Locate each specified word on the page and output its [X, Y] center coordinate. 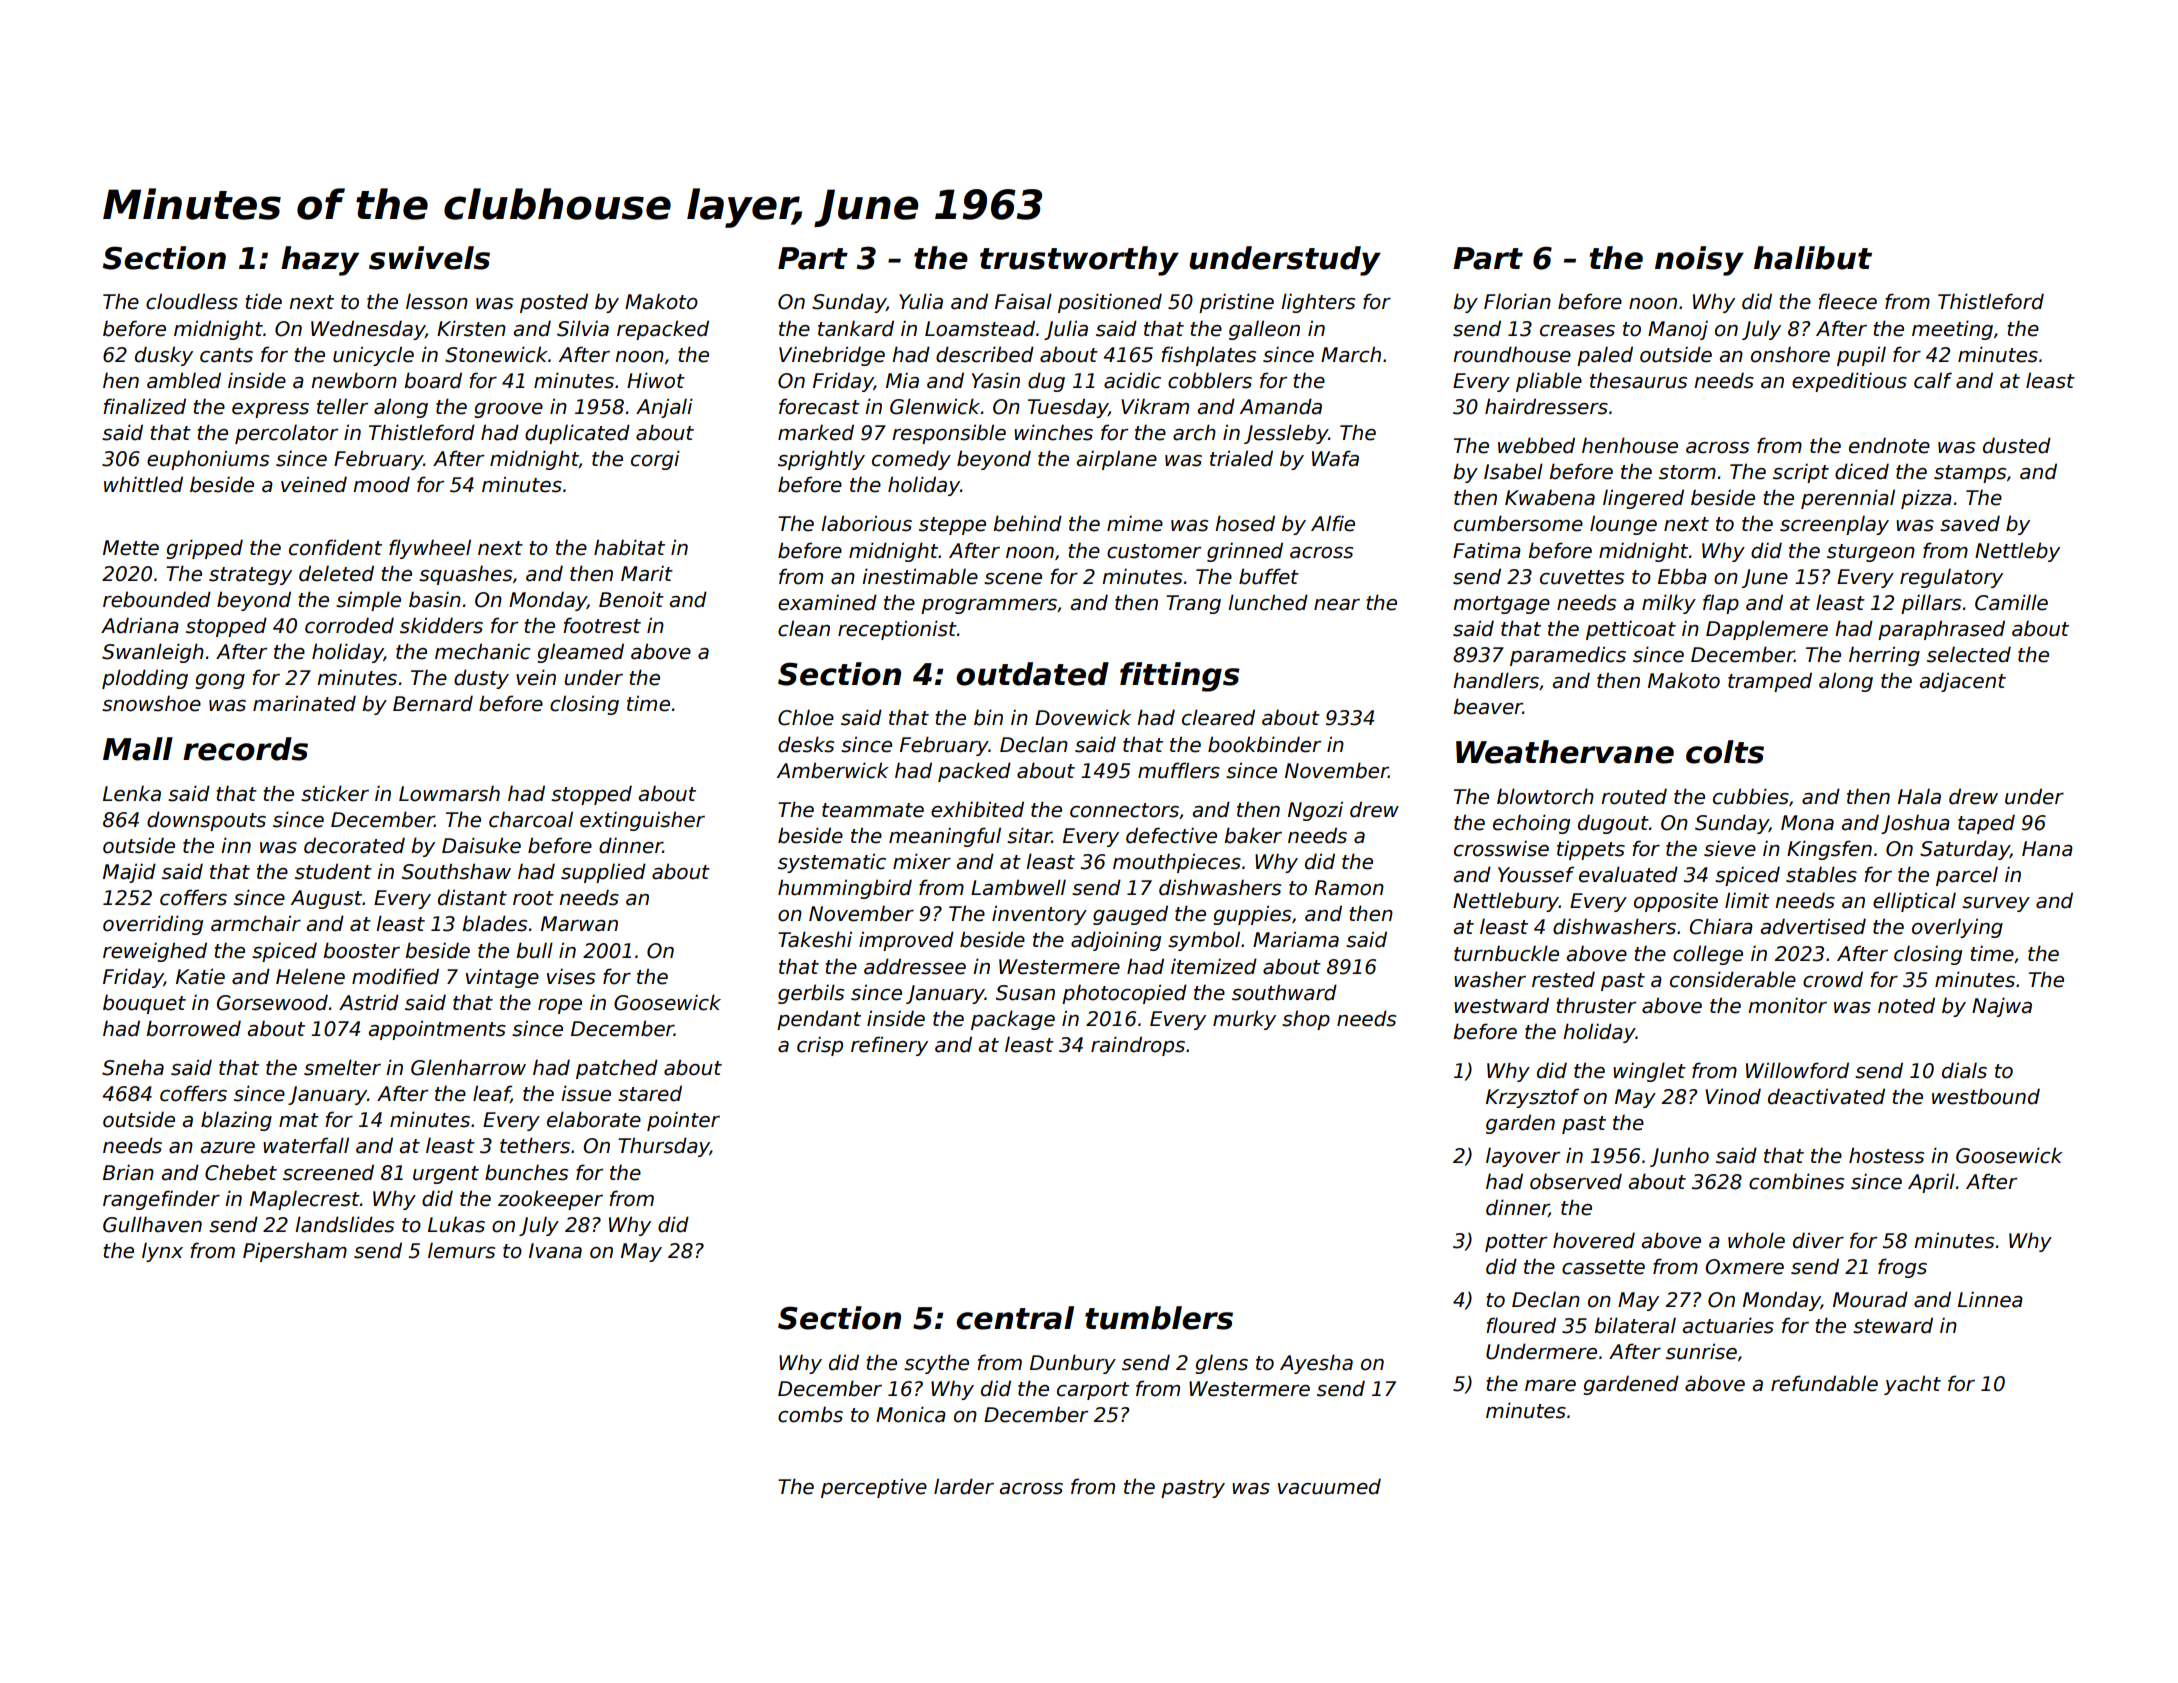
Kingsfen [1829, 850]
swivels [429, 258]
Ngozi [1315, 811]
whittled [143, 484]
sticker [335, 793]
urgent [446, 1175]
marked [816, 432]
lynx [162, 1252]
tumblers [1159, 1318]
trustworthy [1079, 261]
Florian [1517, 301]
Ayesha [1316, 1364]
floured [1521, 1325]
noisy [1699, 261]
